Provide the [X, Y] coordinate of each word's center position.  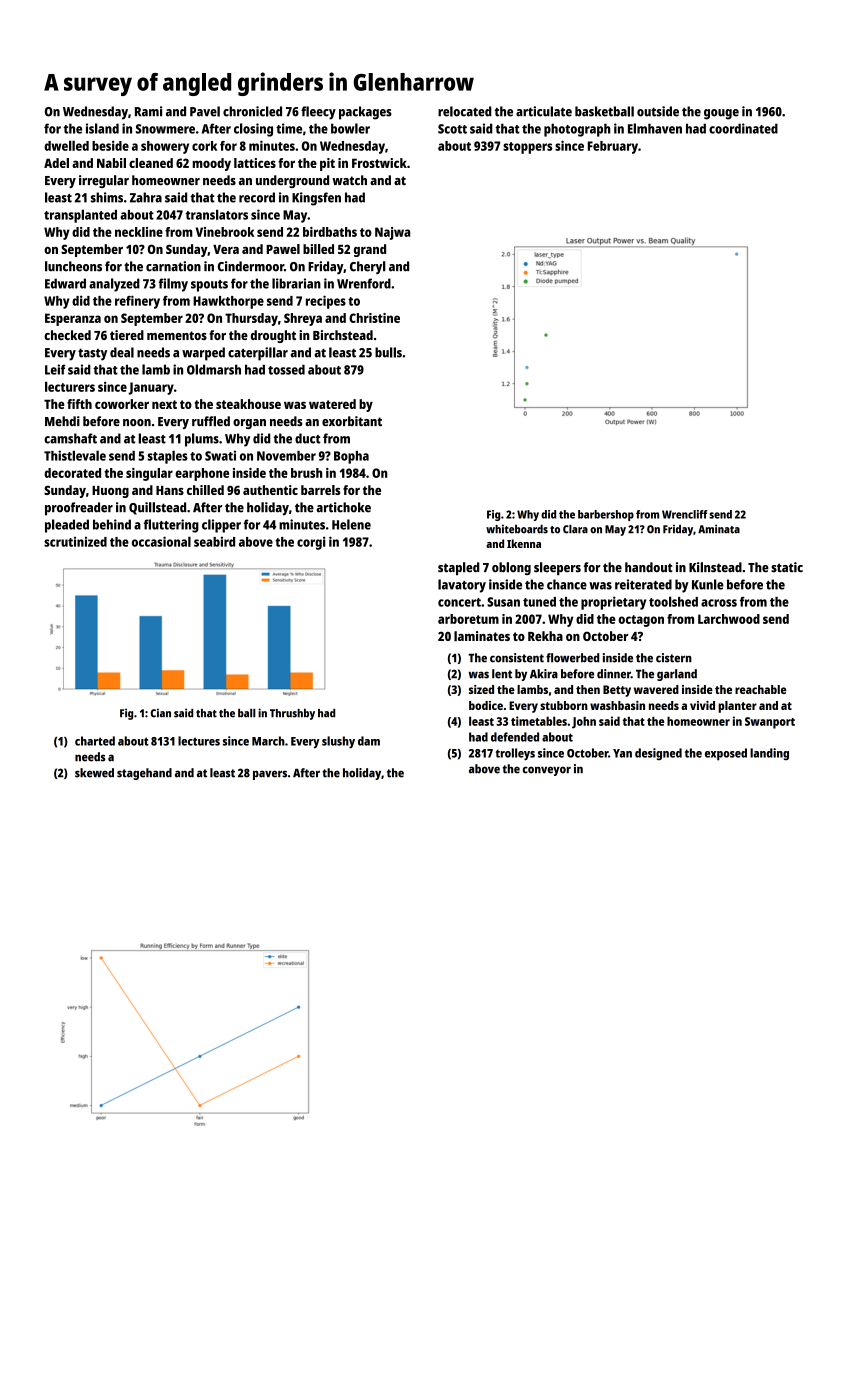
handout [649, 567]
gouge [721, 114]
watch [349, 180]
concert [459, 602]
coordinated [743, 128]
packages [365, 113]
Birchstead [343, 335]
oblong [511, 568]
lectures [199, 741]
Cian [160, 713]
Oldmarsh [214, 369]
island [102, 128]
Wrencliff [684, 514]
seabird [214, 542]
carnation [173, 266]
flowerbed [572, 658]
